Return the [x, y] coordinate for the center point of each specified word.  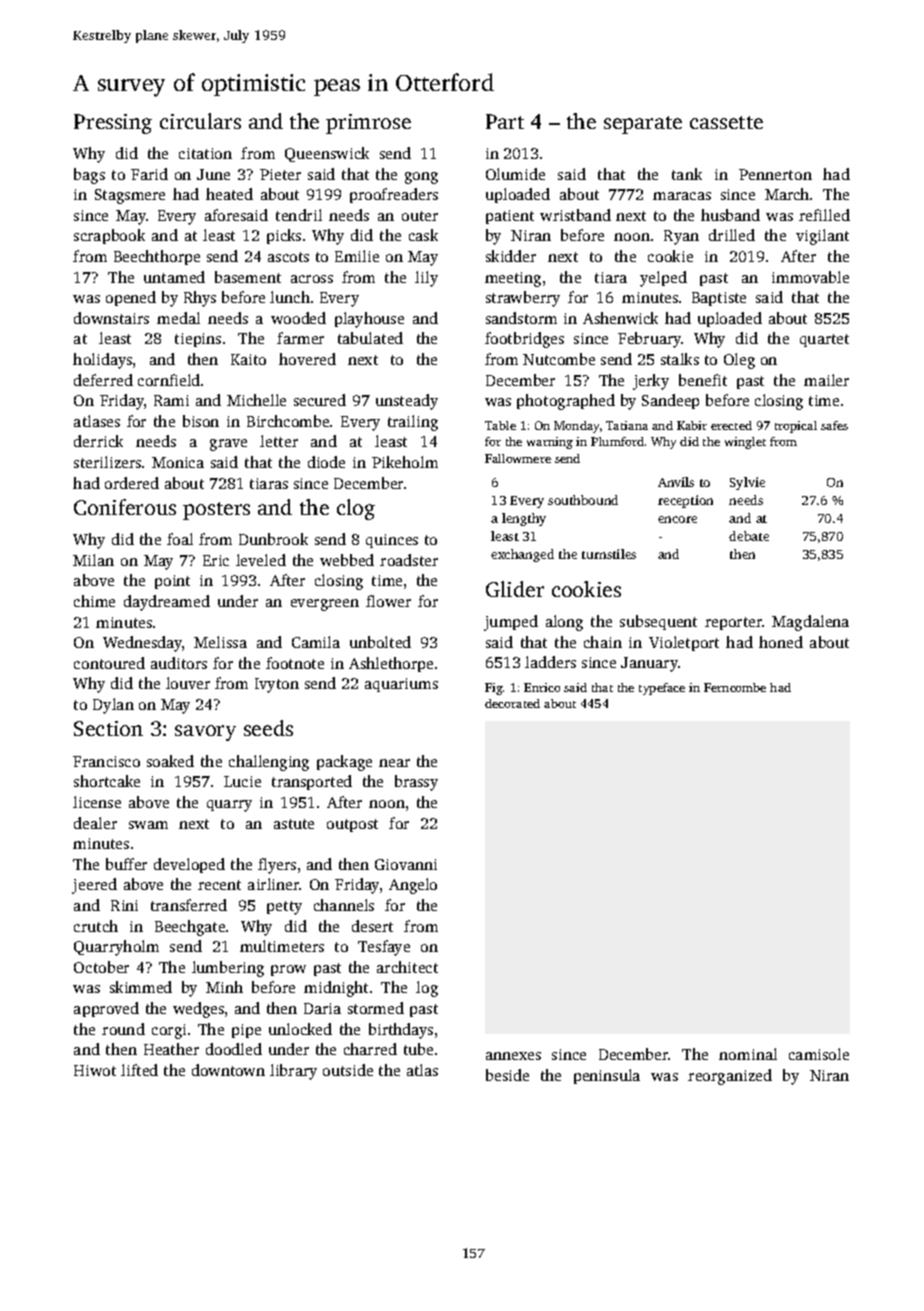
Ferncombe [735, 687]
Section [108, 728]
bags [89, 176]
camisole [819, 1054]
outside [348, 1070]
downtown [228, 1070]
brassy [416, 783]
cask [423, 235]
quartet [824, 340]
